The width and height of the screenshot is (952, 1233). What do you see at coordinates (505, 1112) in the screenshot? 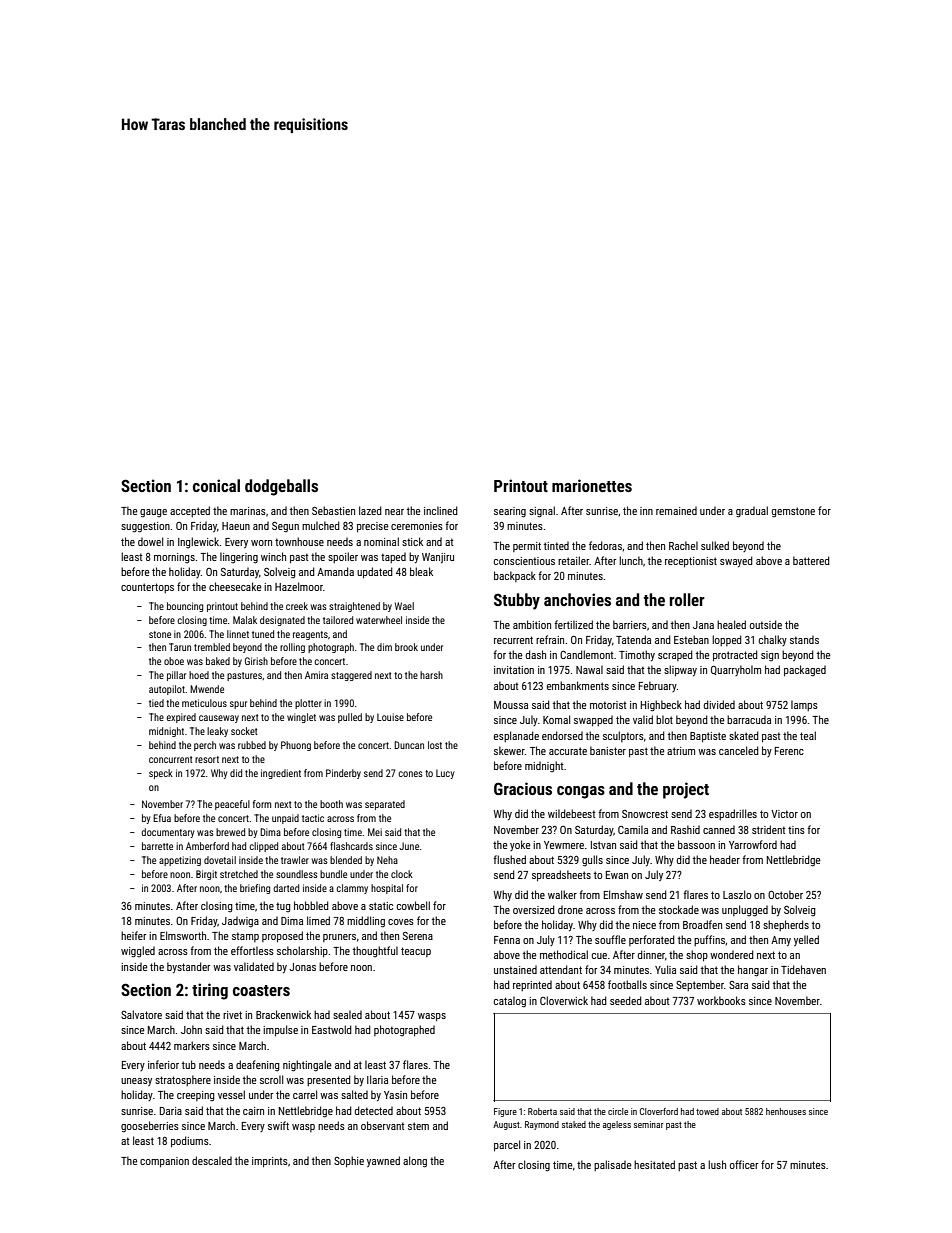
I see `Figure` at bounding box center [505, 1112].
